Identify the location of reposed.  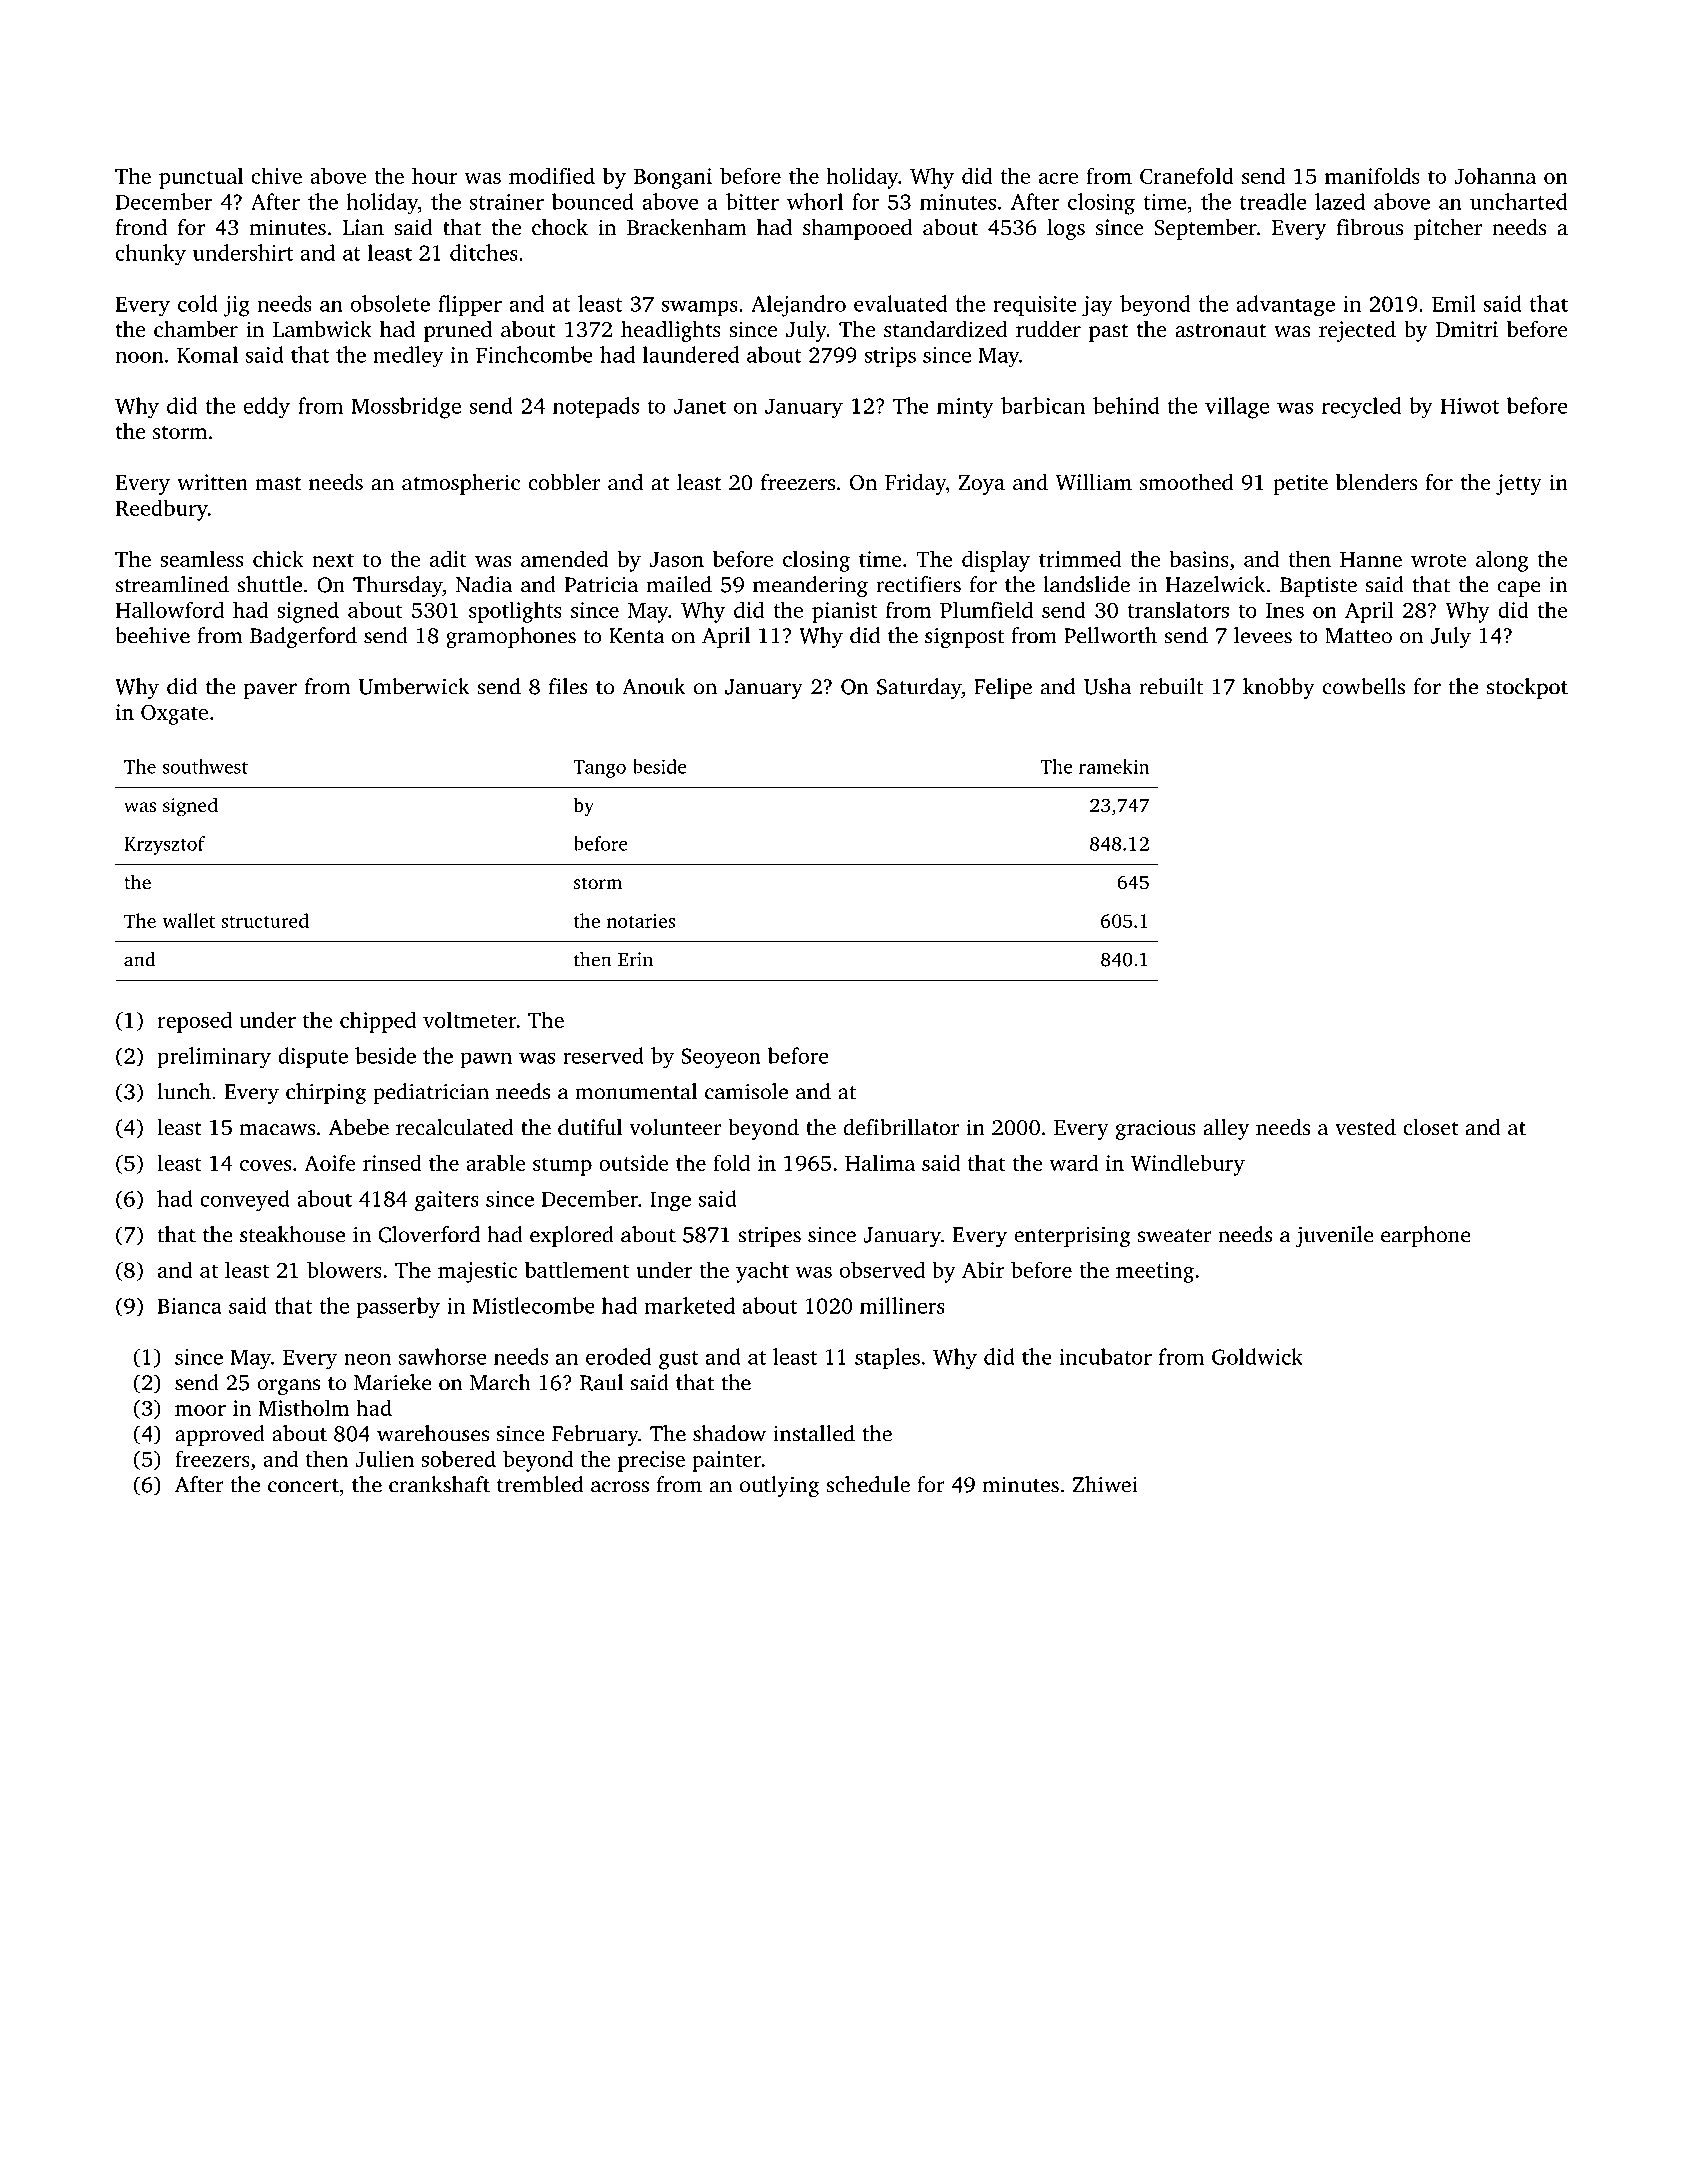
(194, 1022).
